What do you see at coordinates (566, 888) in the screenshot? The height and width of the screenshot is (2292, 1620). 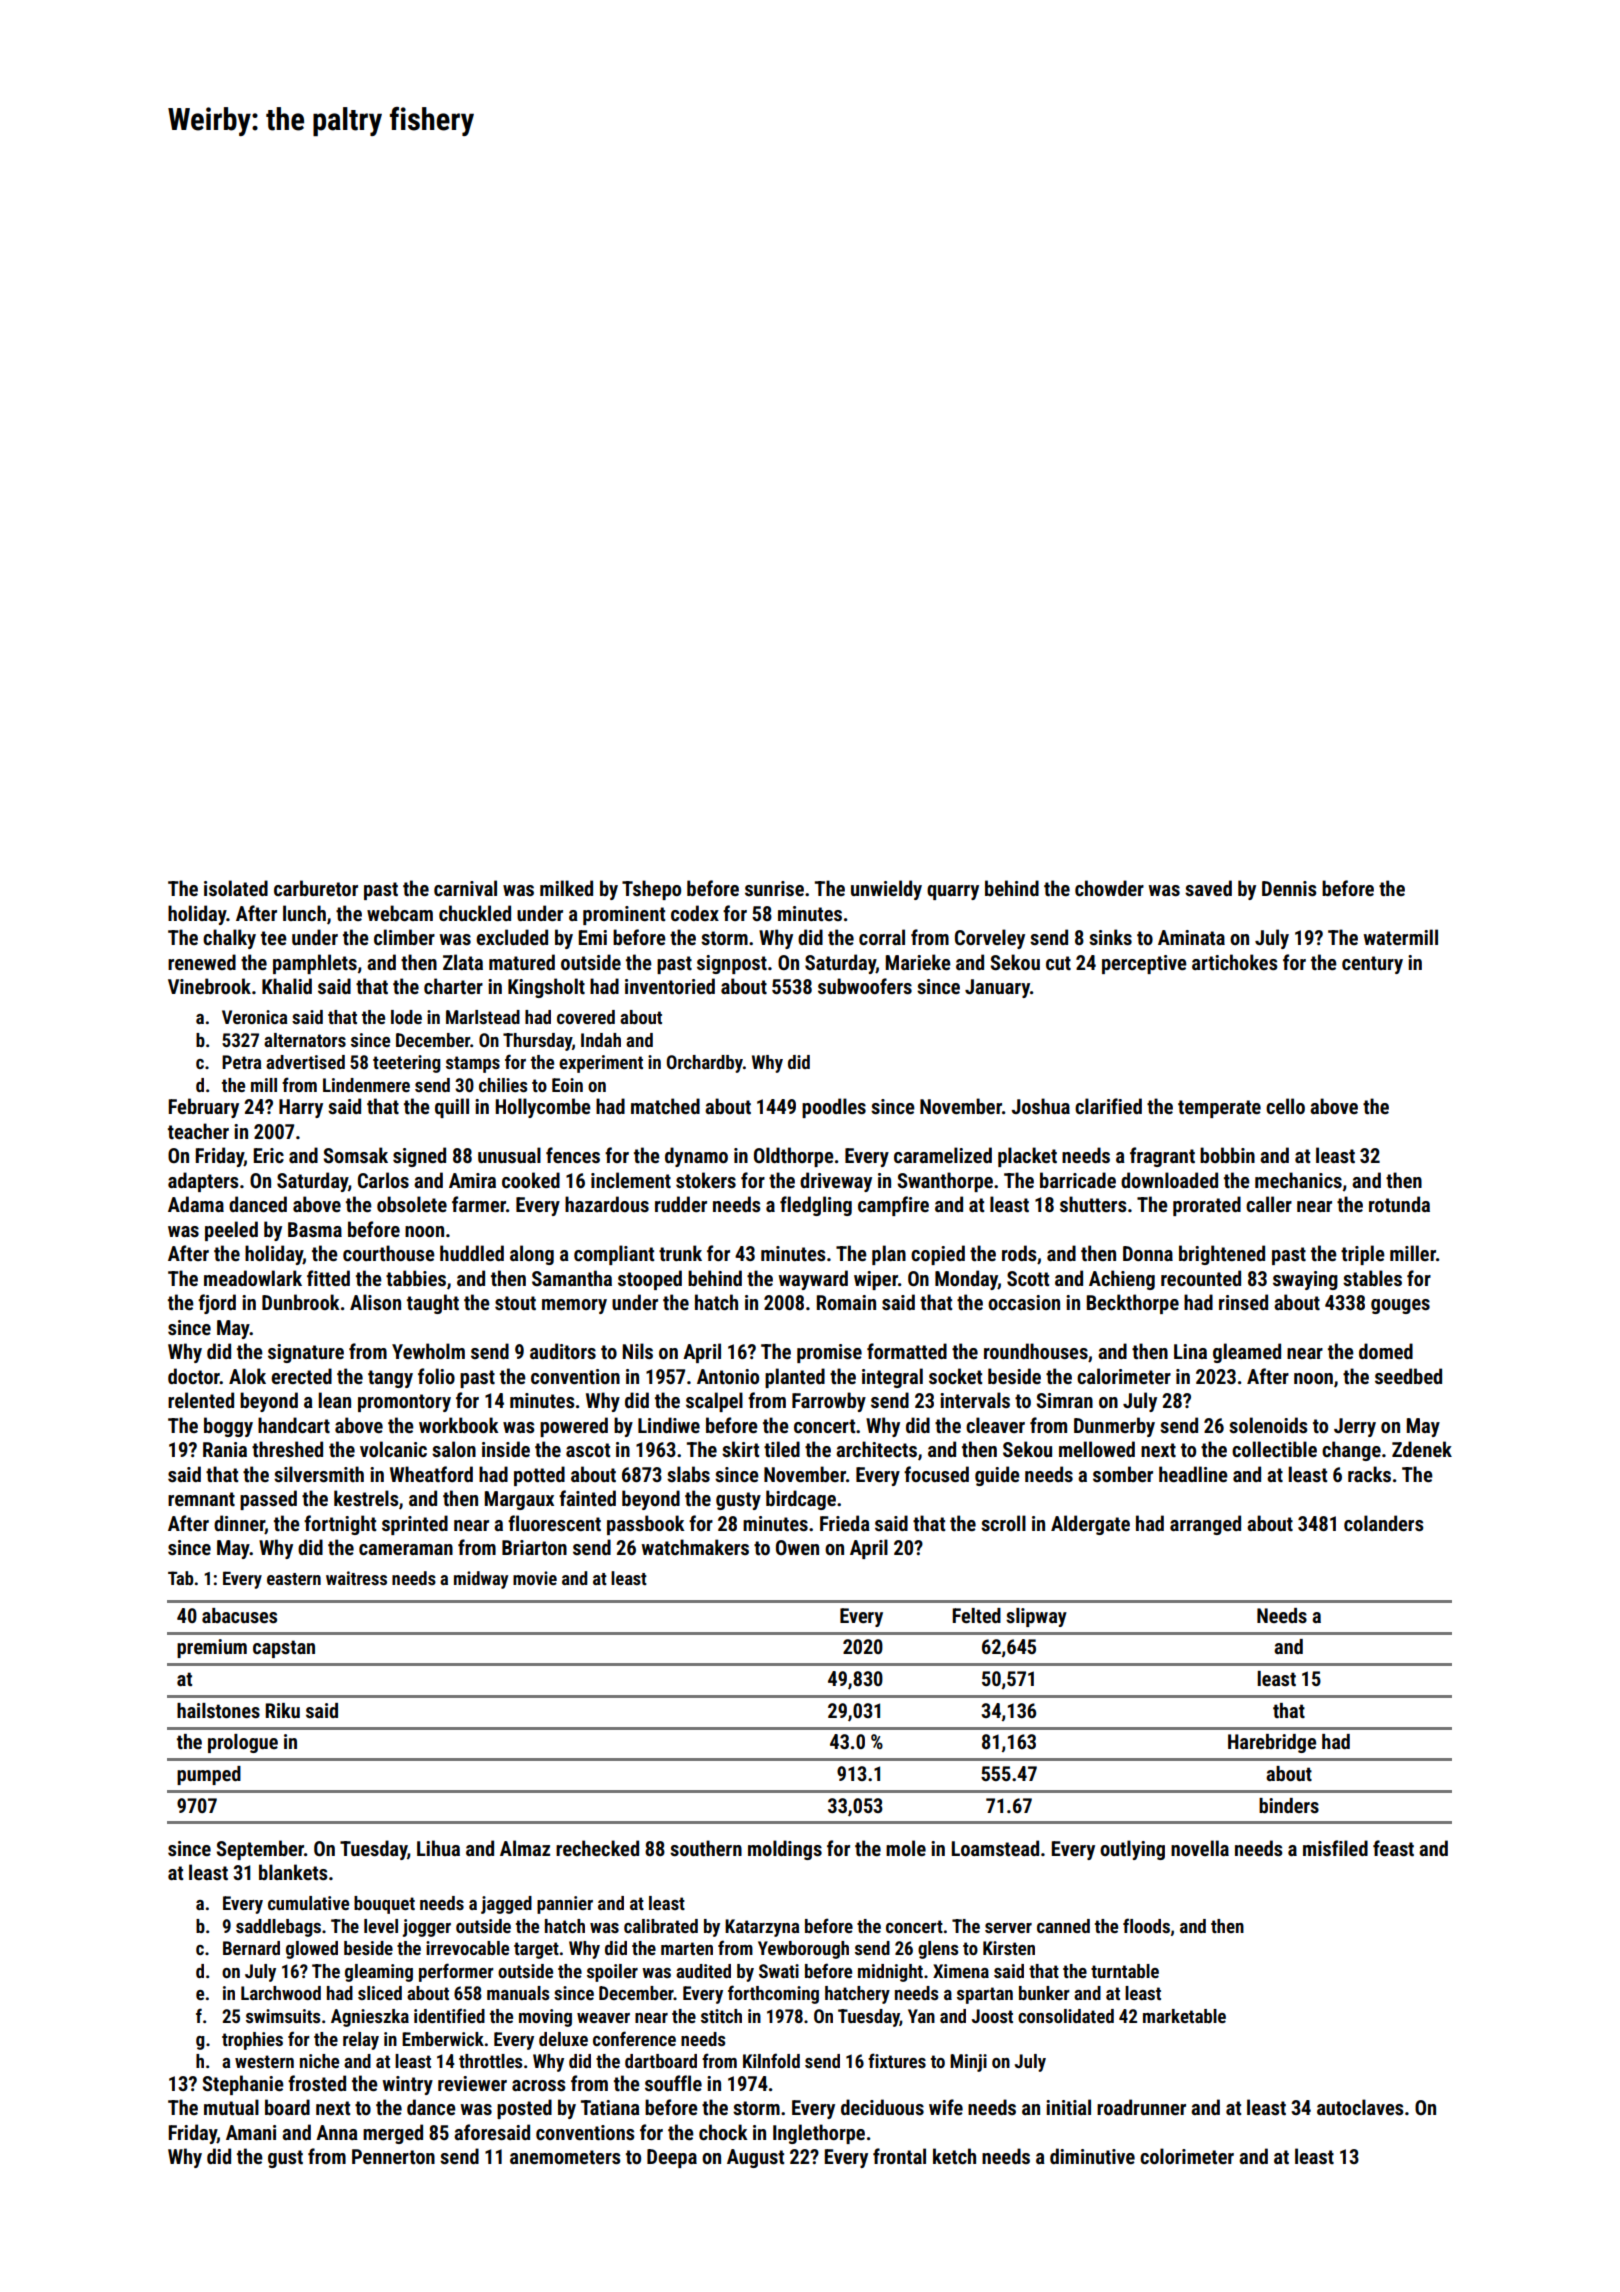 I see `milked` at bounding box center [566, 888].
